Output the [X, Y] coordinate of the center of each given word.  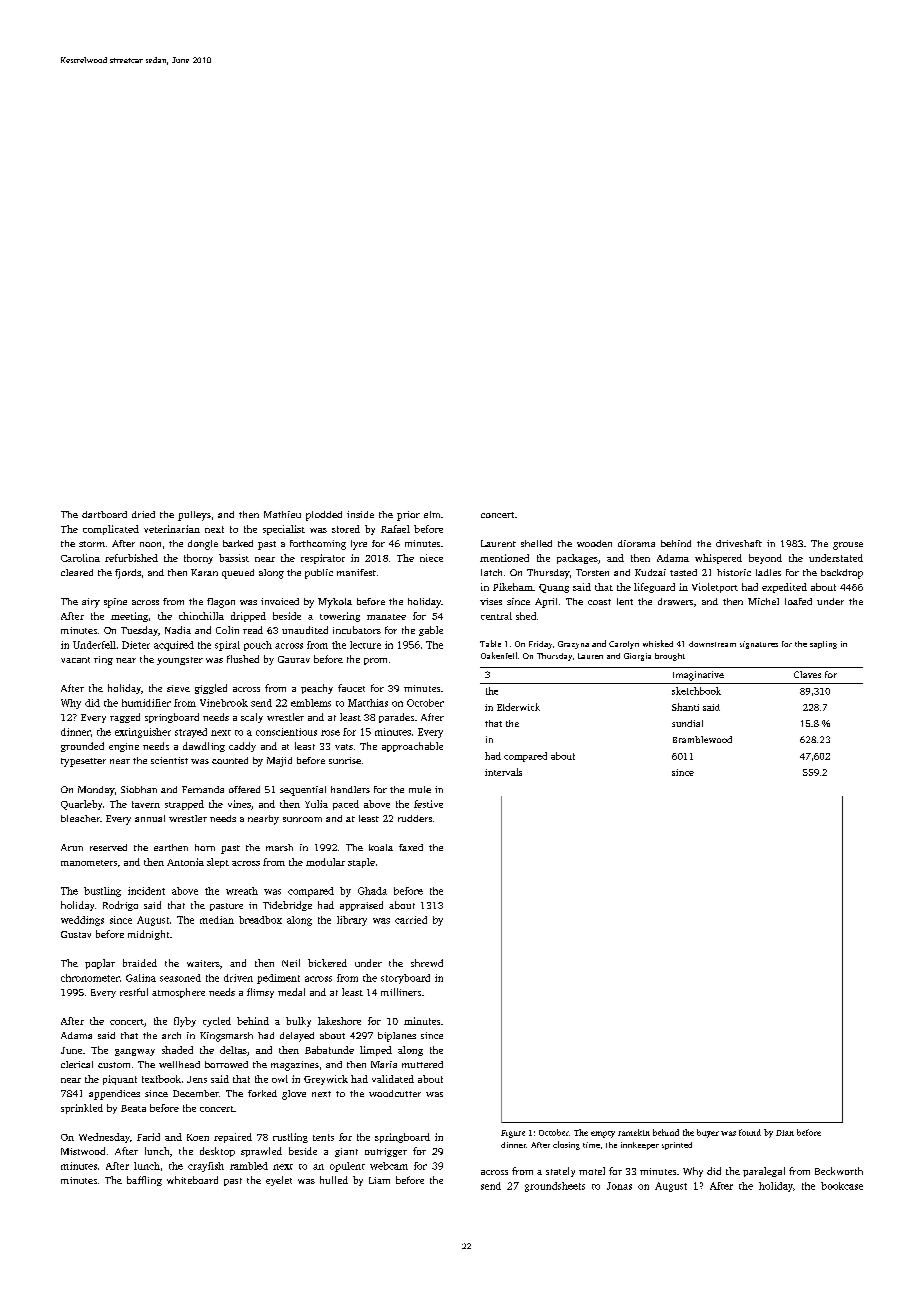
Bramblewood [702, 739]
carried [411, 920]
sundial [687, 723]
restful [134, 992]
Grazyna [573, 645]
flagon [221, 603]
